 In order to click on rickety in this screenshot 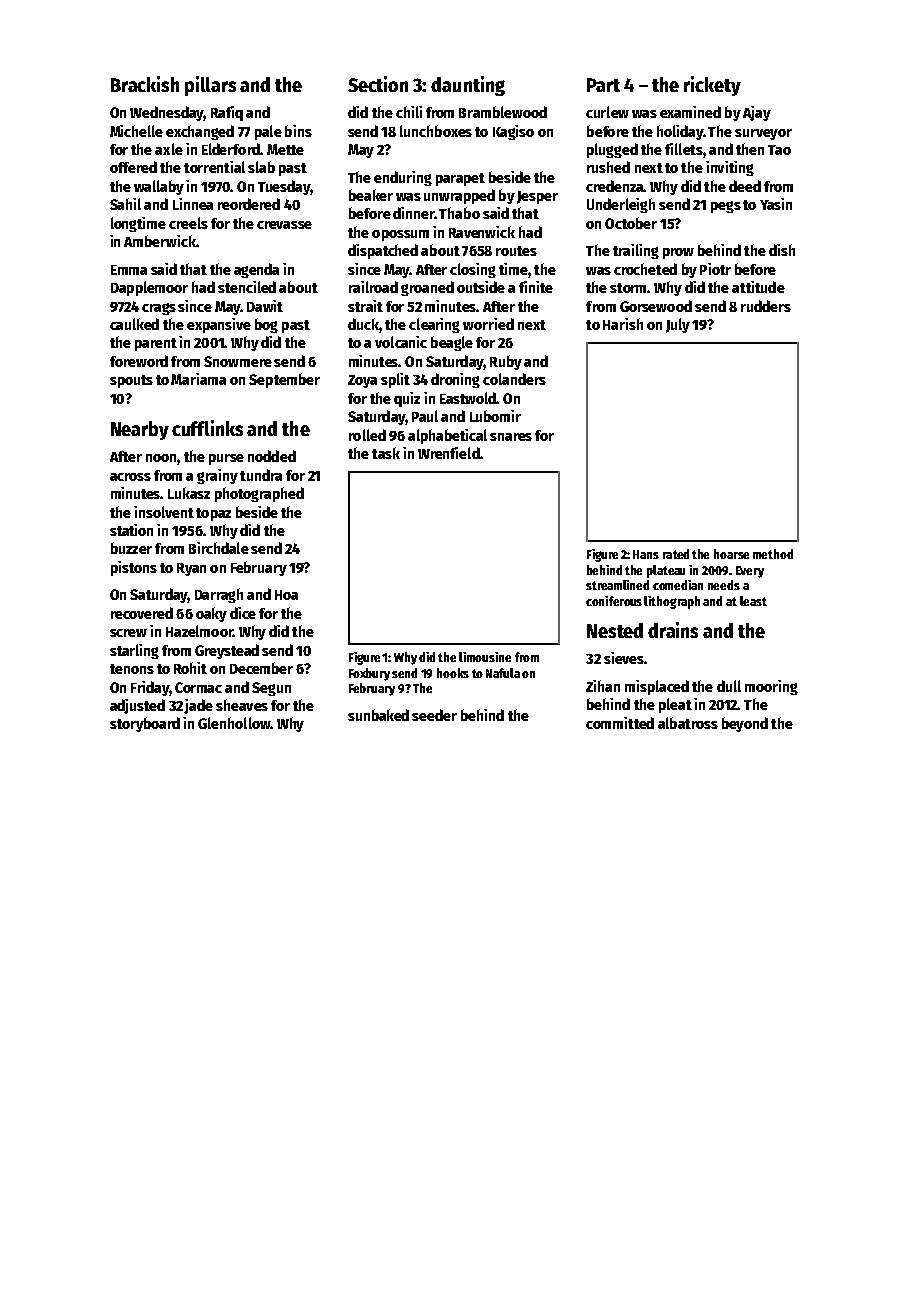, I will do `click(712, 86)`.
